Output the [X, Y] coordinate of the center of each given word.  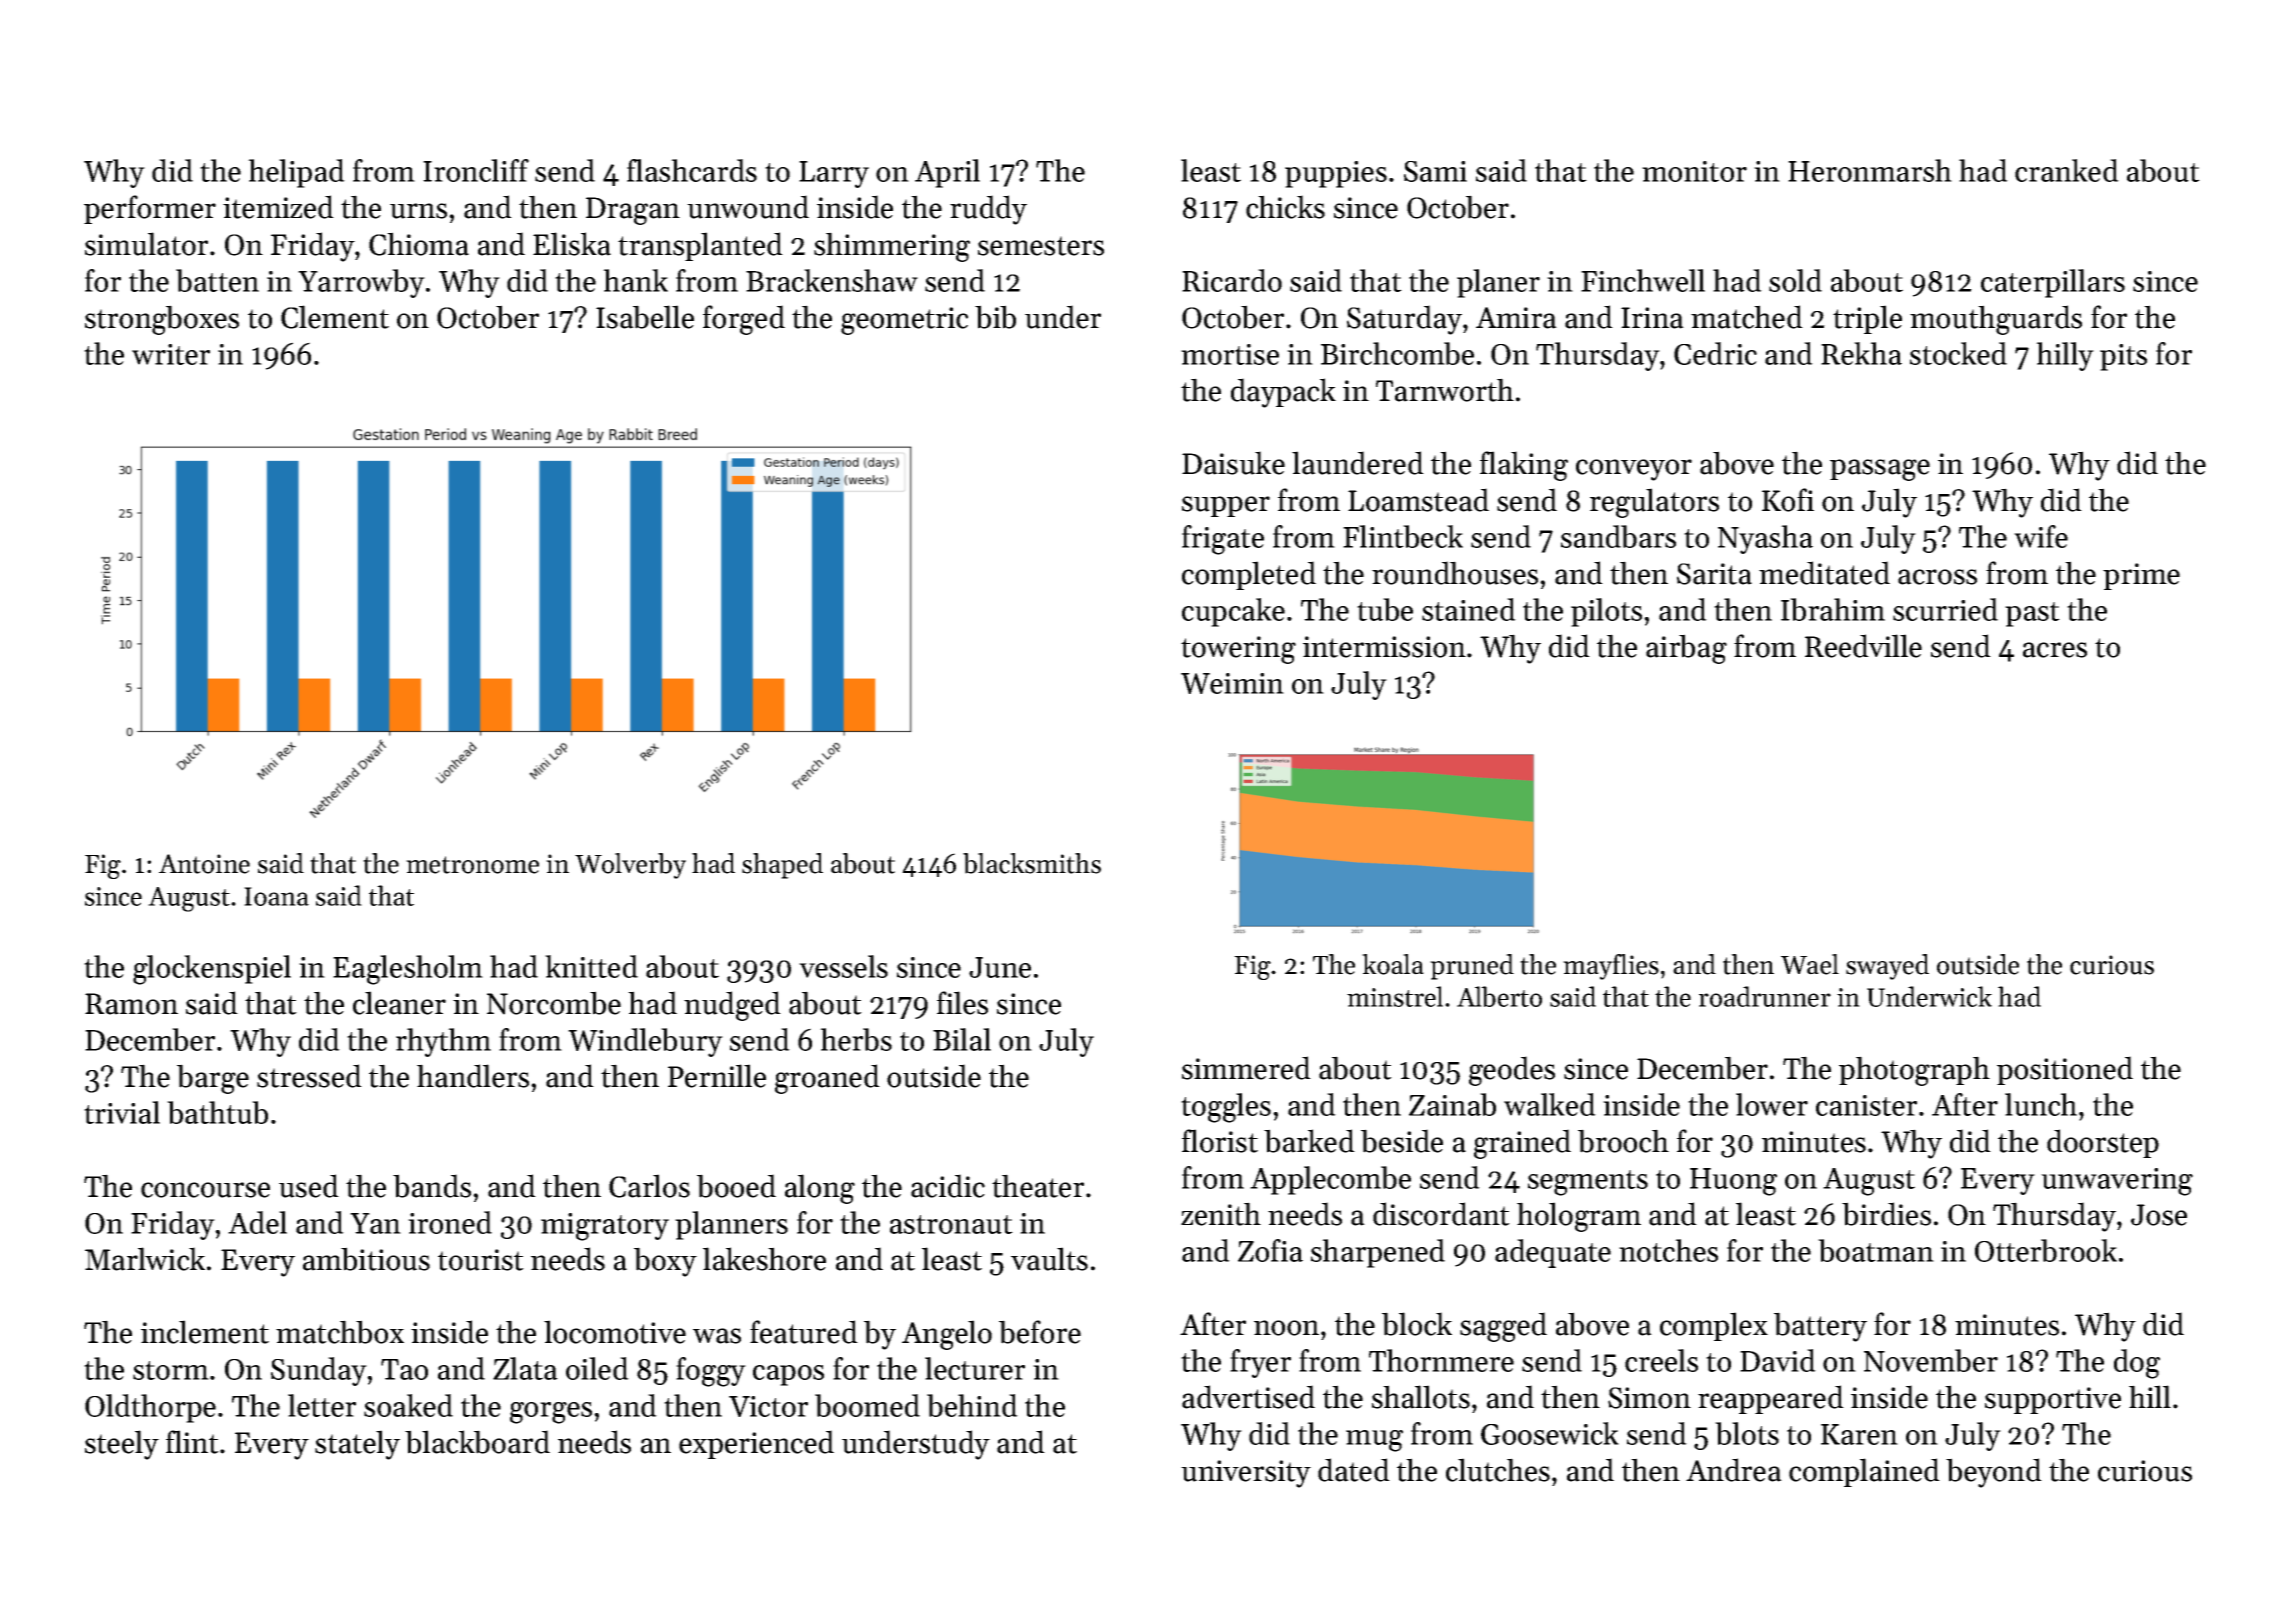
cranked [2067, 170]
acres [2055, 650]
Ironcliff [476, 170]
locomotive [615, 1332]
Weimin [1232, 683]
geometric [904, 321]
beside [1402, 1141]
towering [1238, 650]
